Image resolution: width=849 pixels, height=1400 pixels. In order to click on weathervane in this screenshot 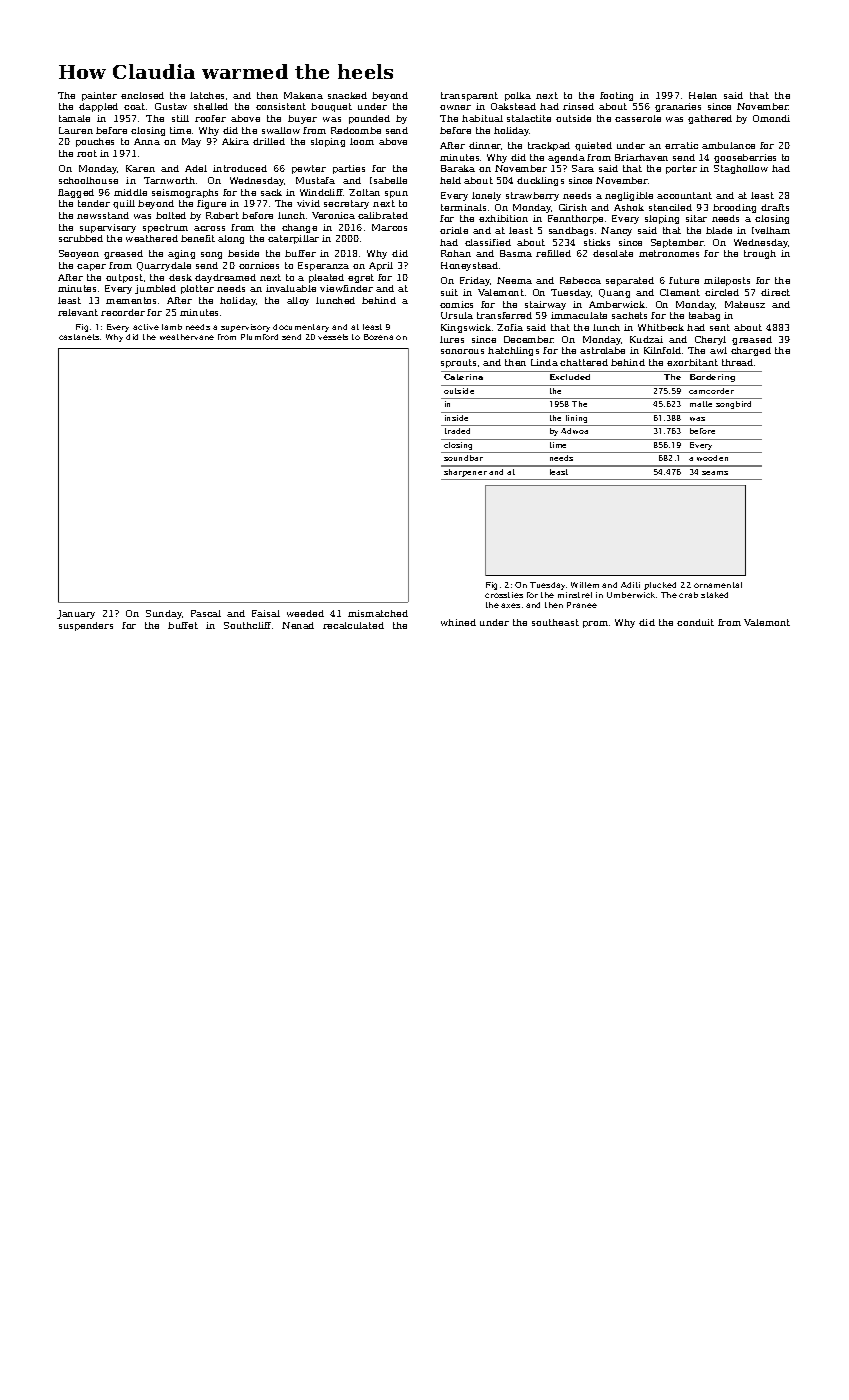, I will do `click(187, 337)`.
